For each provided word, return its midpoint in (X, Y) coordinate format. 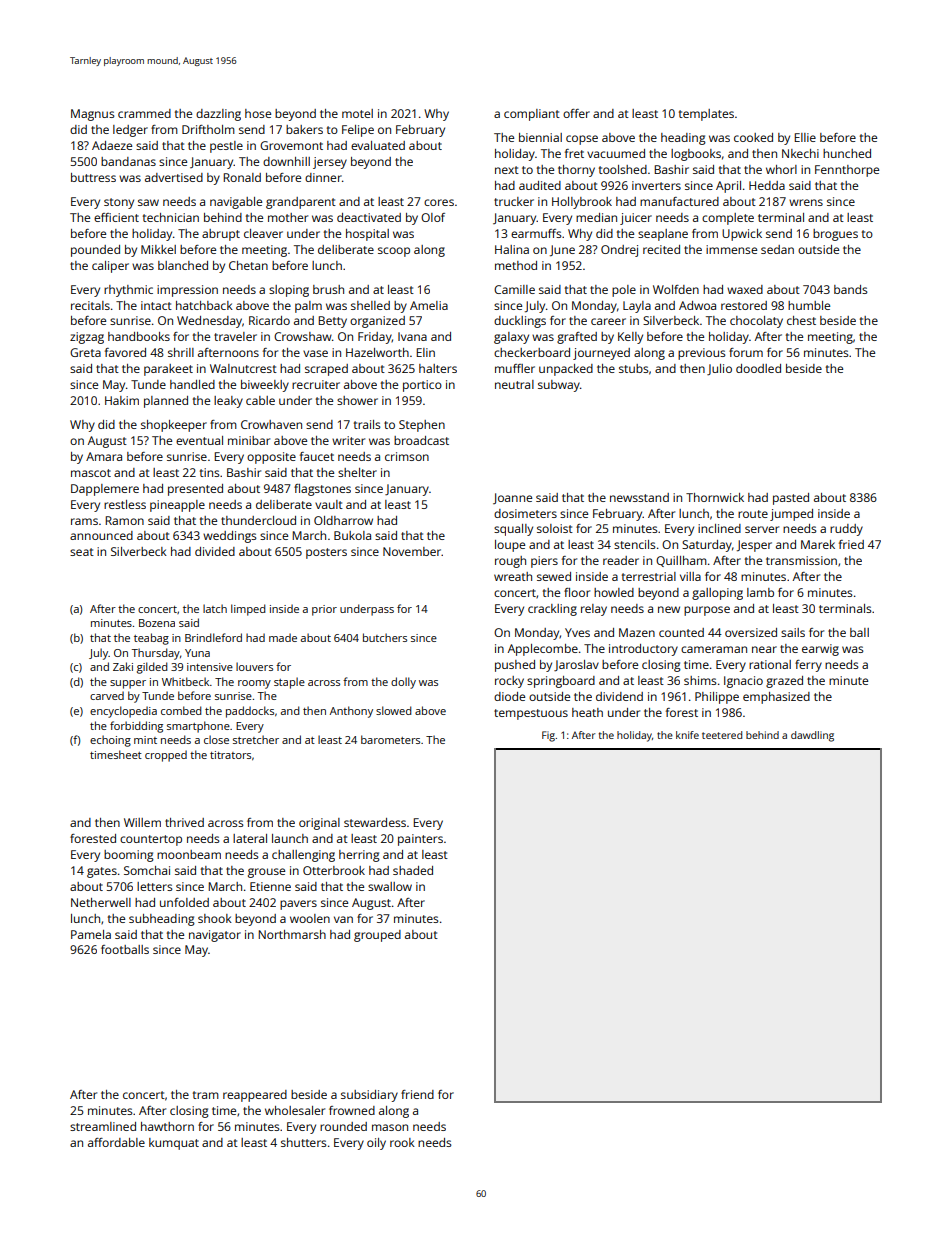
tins (209, 472)
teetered (722, 735)
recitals (90, 305)
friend (417, 1094)
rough (510, 562)
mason (390, 1127)
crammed (144, 113)
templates (706, 115)
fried (851, 544)
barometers (390, 739)
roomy (254, 684)
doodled (758, 368)
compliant (532, 115)
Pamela (91, 934)
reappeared (255, 1096)
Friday (375, 338)
